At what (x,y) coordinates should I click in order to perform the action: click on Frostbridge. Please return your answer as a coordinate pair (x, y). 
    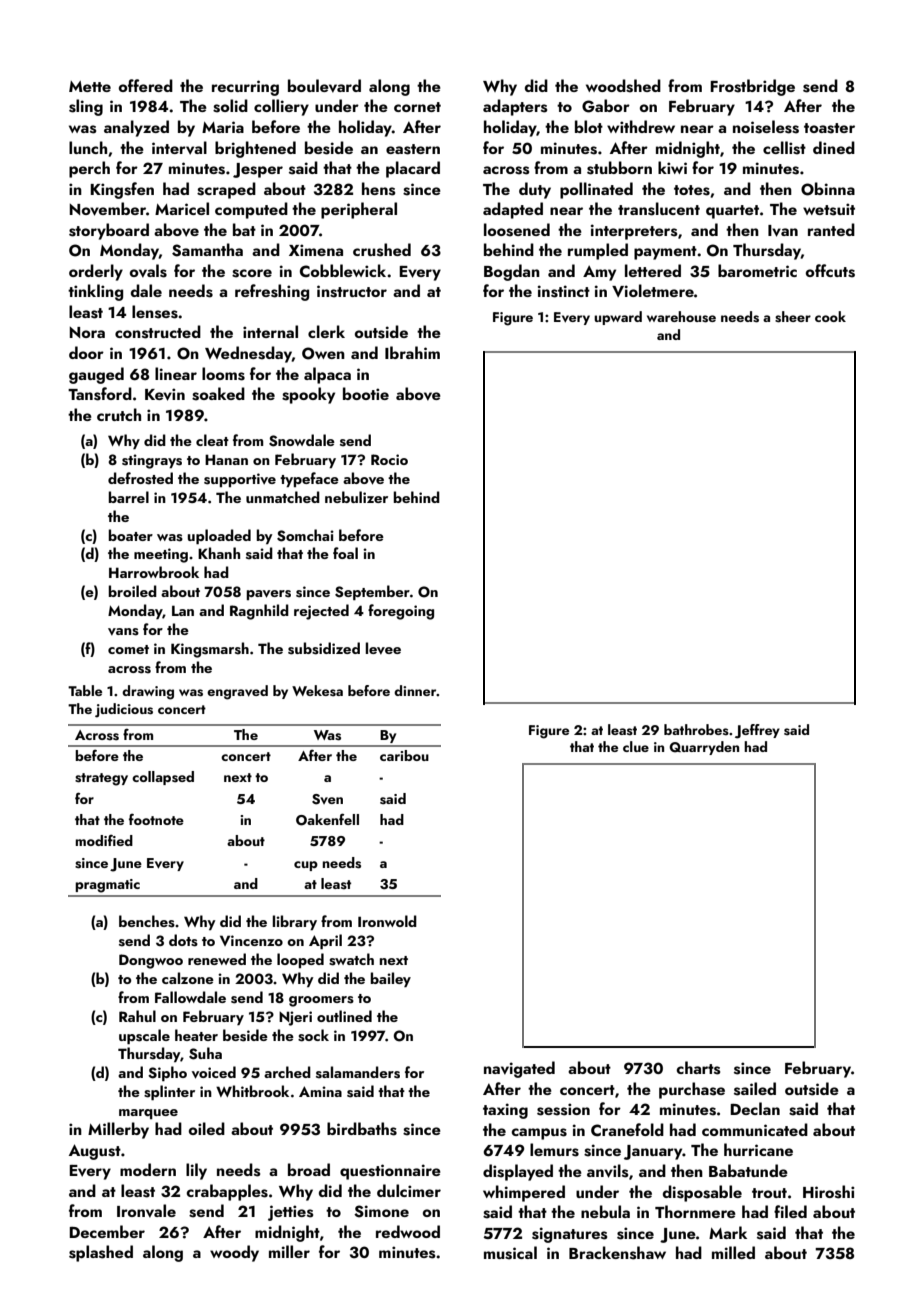
    Looking at the image, I should click on (752, 87).
